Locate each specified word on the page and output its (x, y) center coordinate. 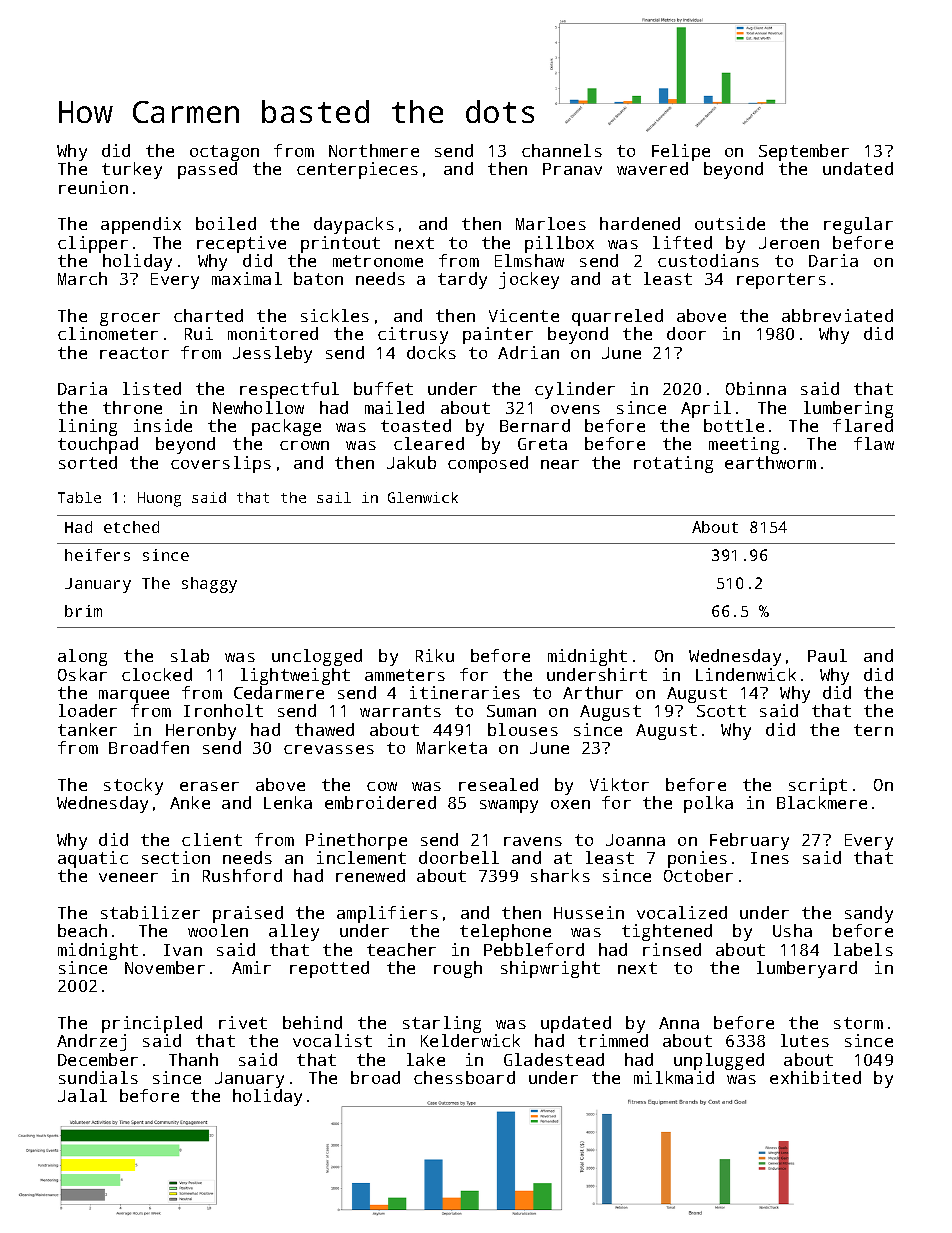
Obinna (756, 388)
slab (190, 655)
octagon (224, 153)
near (560, 464)
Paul (827, 655)
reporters (781, 281)
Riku (435, 655)
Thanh (193, 1059)
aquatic (93, 859)
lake (426, 1059)
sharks (560, 875)
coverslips (221, 464)
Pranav (572, 169)
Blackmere (822, 802)
